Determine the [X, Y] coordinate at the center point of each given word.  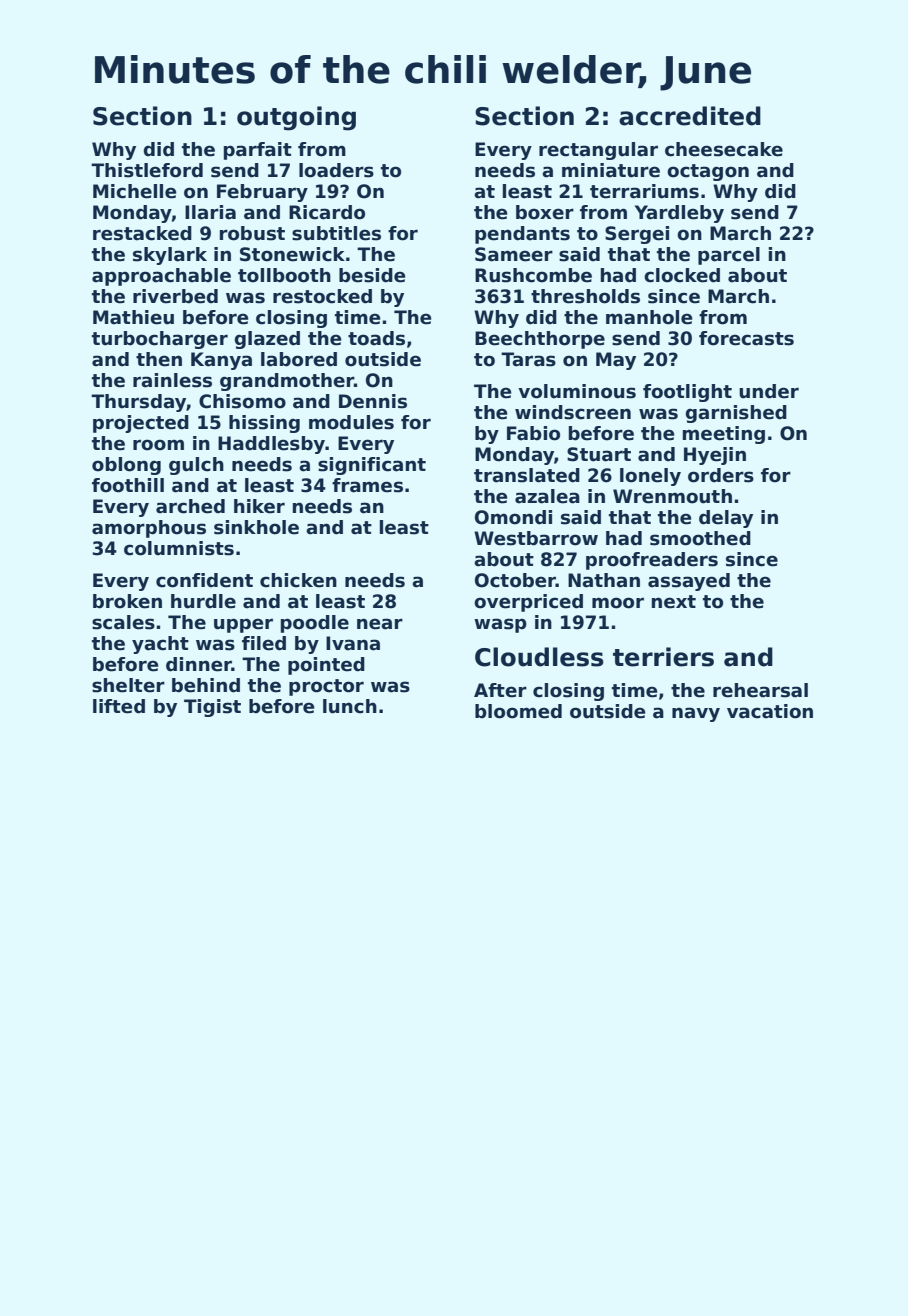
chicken [298, 580]
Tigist [212, 708]
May [616, 361]
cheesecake [724, 149]
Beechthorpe [540, 340]
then [159, 359]
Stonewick [292, 254]
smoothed [700, 538]
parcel [729, 256]
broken [127, 601]
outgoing [296, 118]
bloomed [518, 711]
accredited [690, 116]
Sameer [514, 254]
